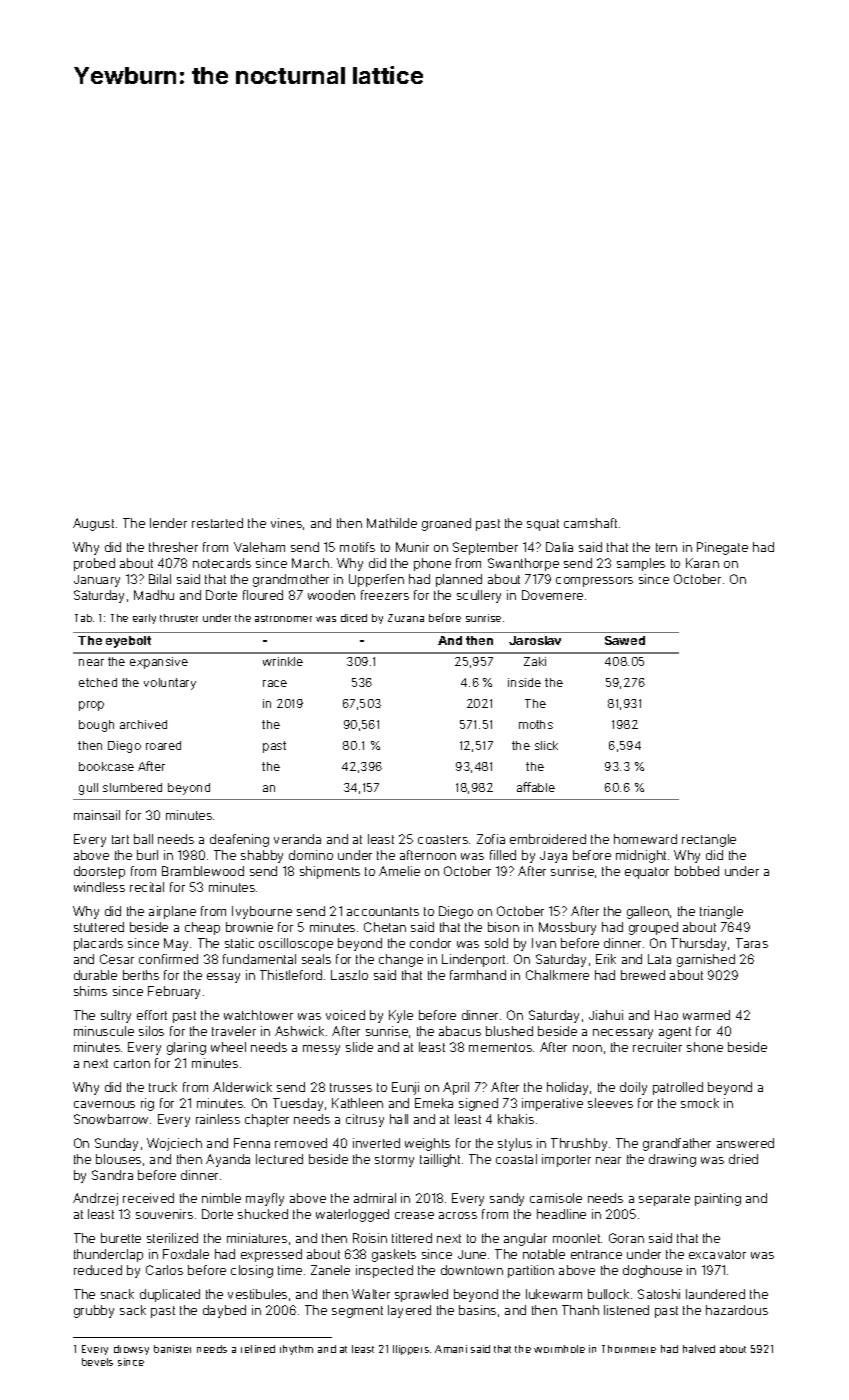 Image resolution: width=849 pixels, height=1400 pixels. What do you see at coordinates (647, 873) in the page?
I see `equator` at bounding box center [647, 873].
